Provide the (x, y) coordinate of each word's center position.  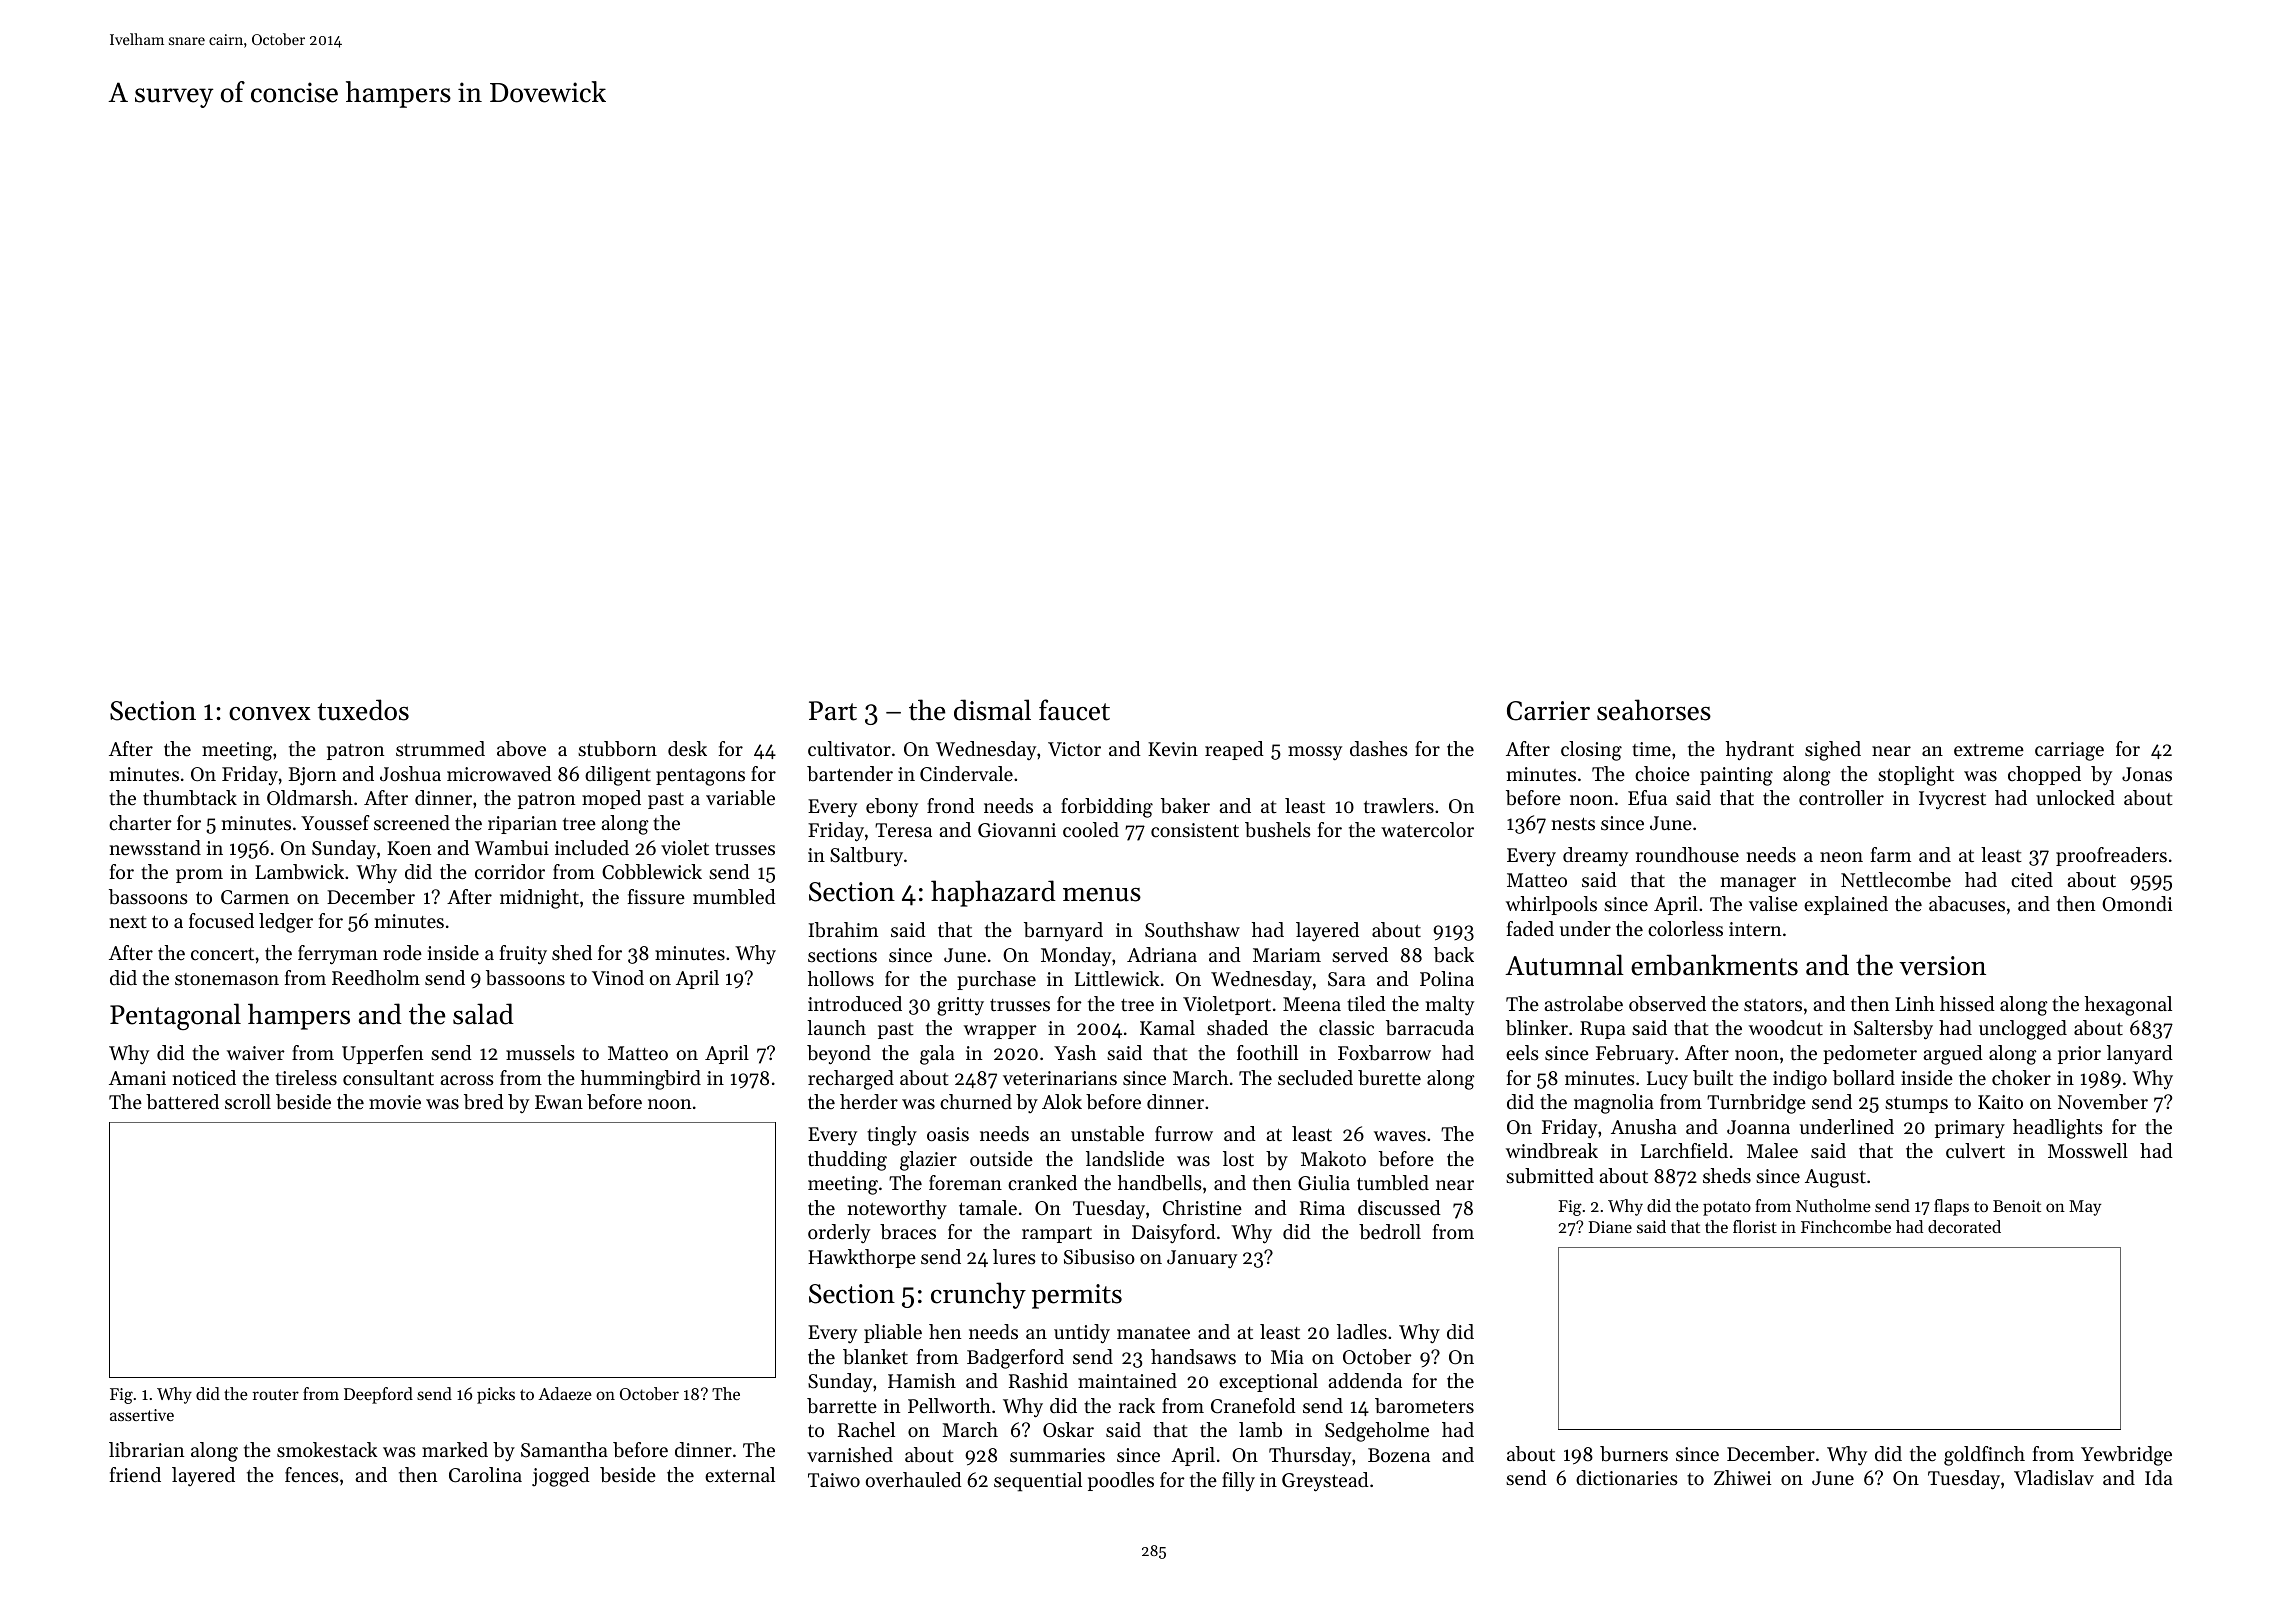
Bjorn (312, 776)
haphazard (993, 893)
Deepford (378, 1395)
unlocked (2075, 798)
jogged (561, 1477)
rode (402, 953)
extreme (1989, 750)
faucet (1074, 710)
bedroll (1390, 1232)
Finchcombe (1846, 1226)
